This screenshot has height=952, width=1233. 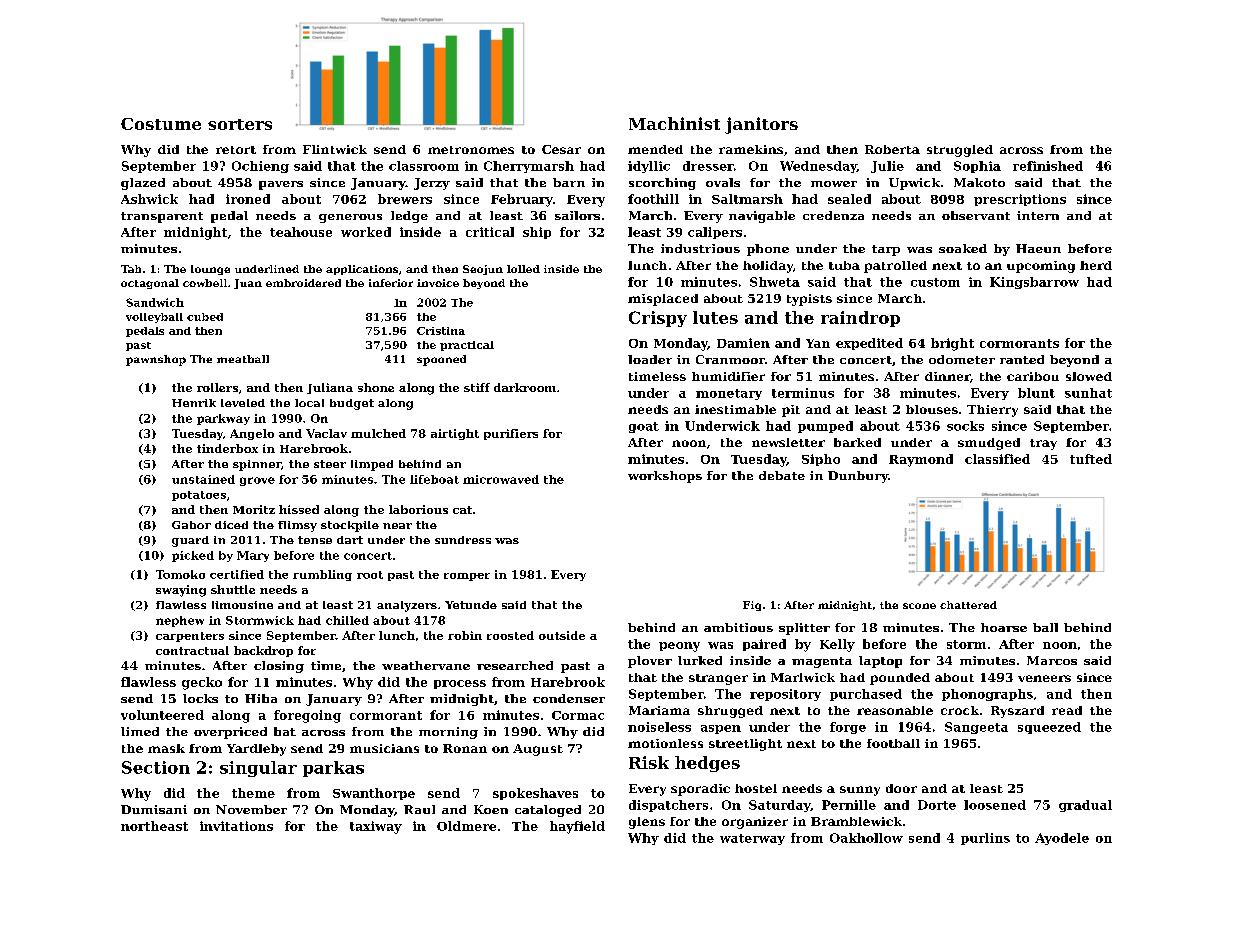 I want to click on octagonal, so click(x=150, y=284).
